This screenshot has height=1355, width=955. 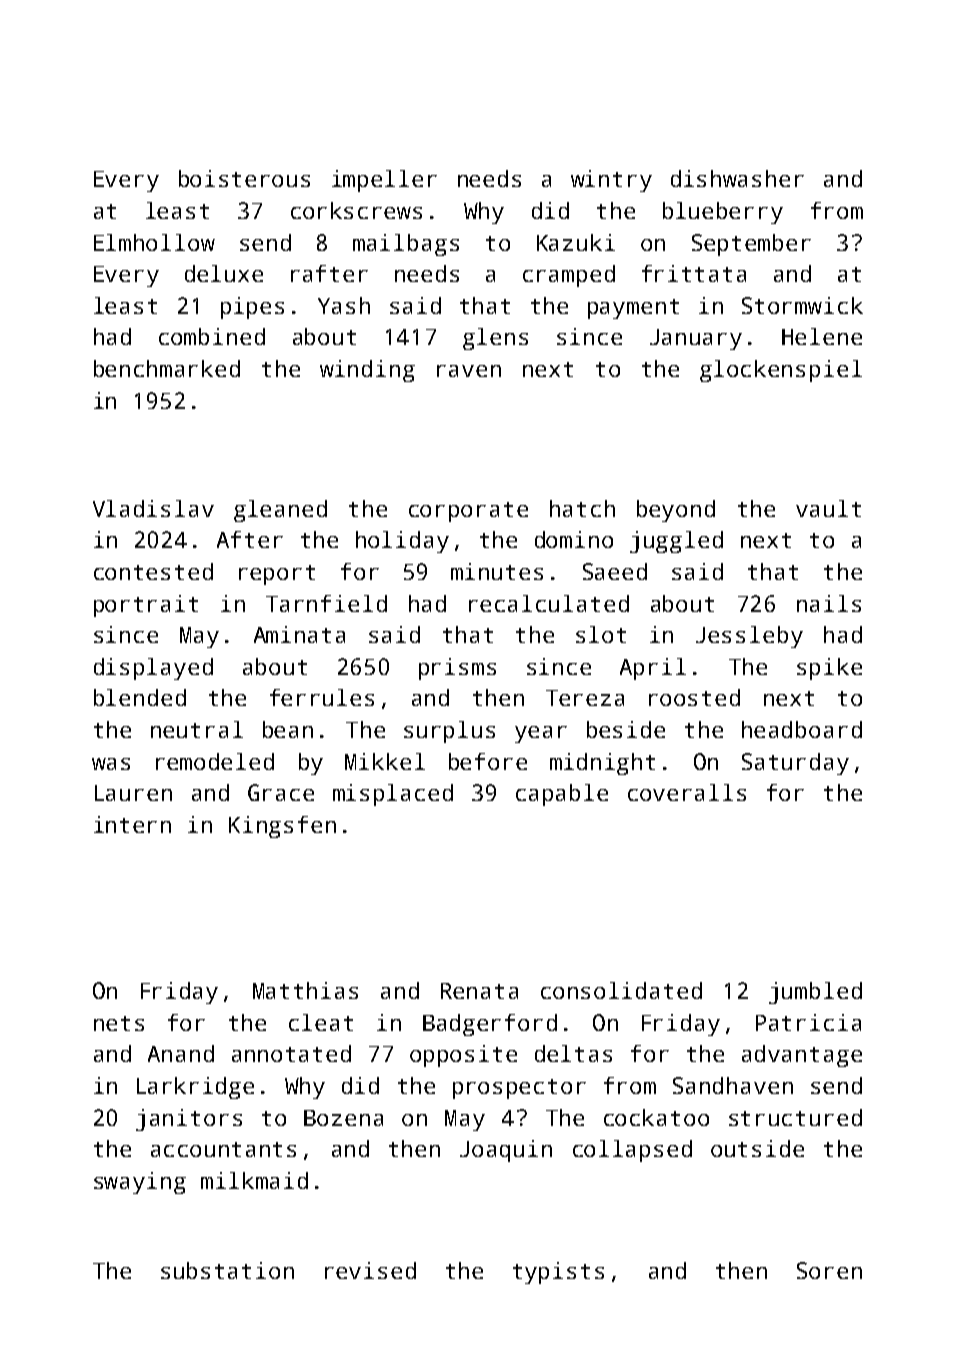 I want to click on boisterous, so click(x=244, y=178).
